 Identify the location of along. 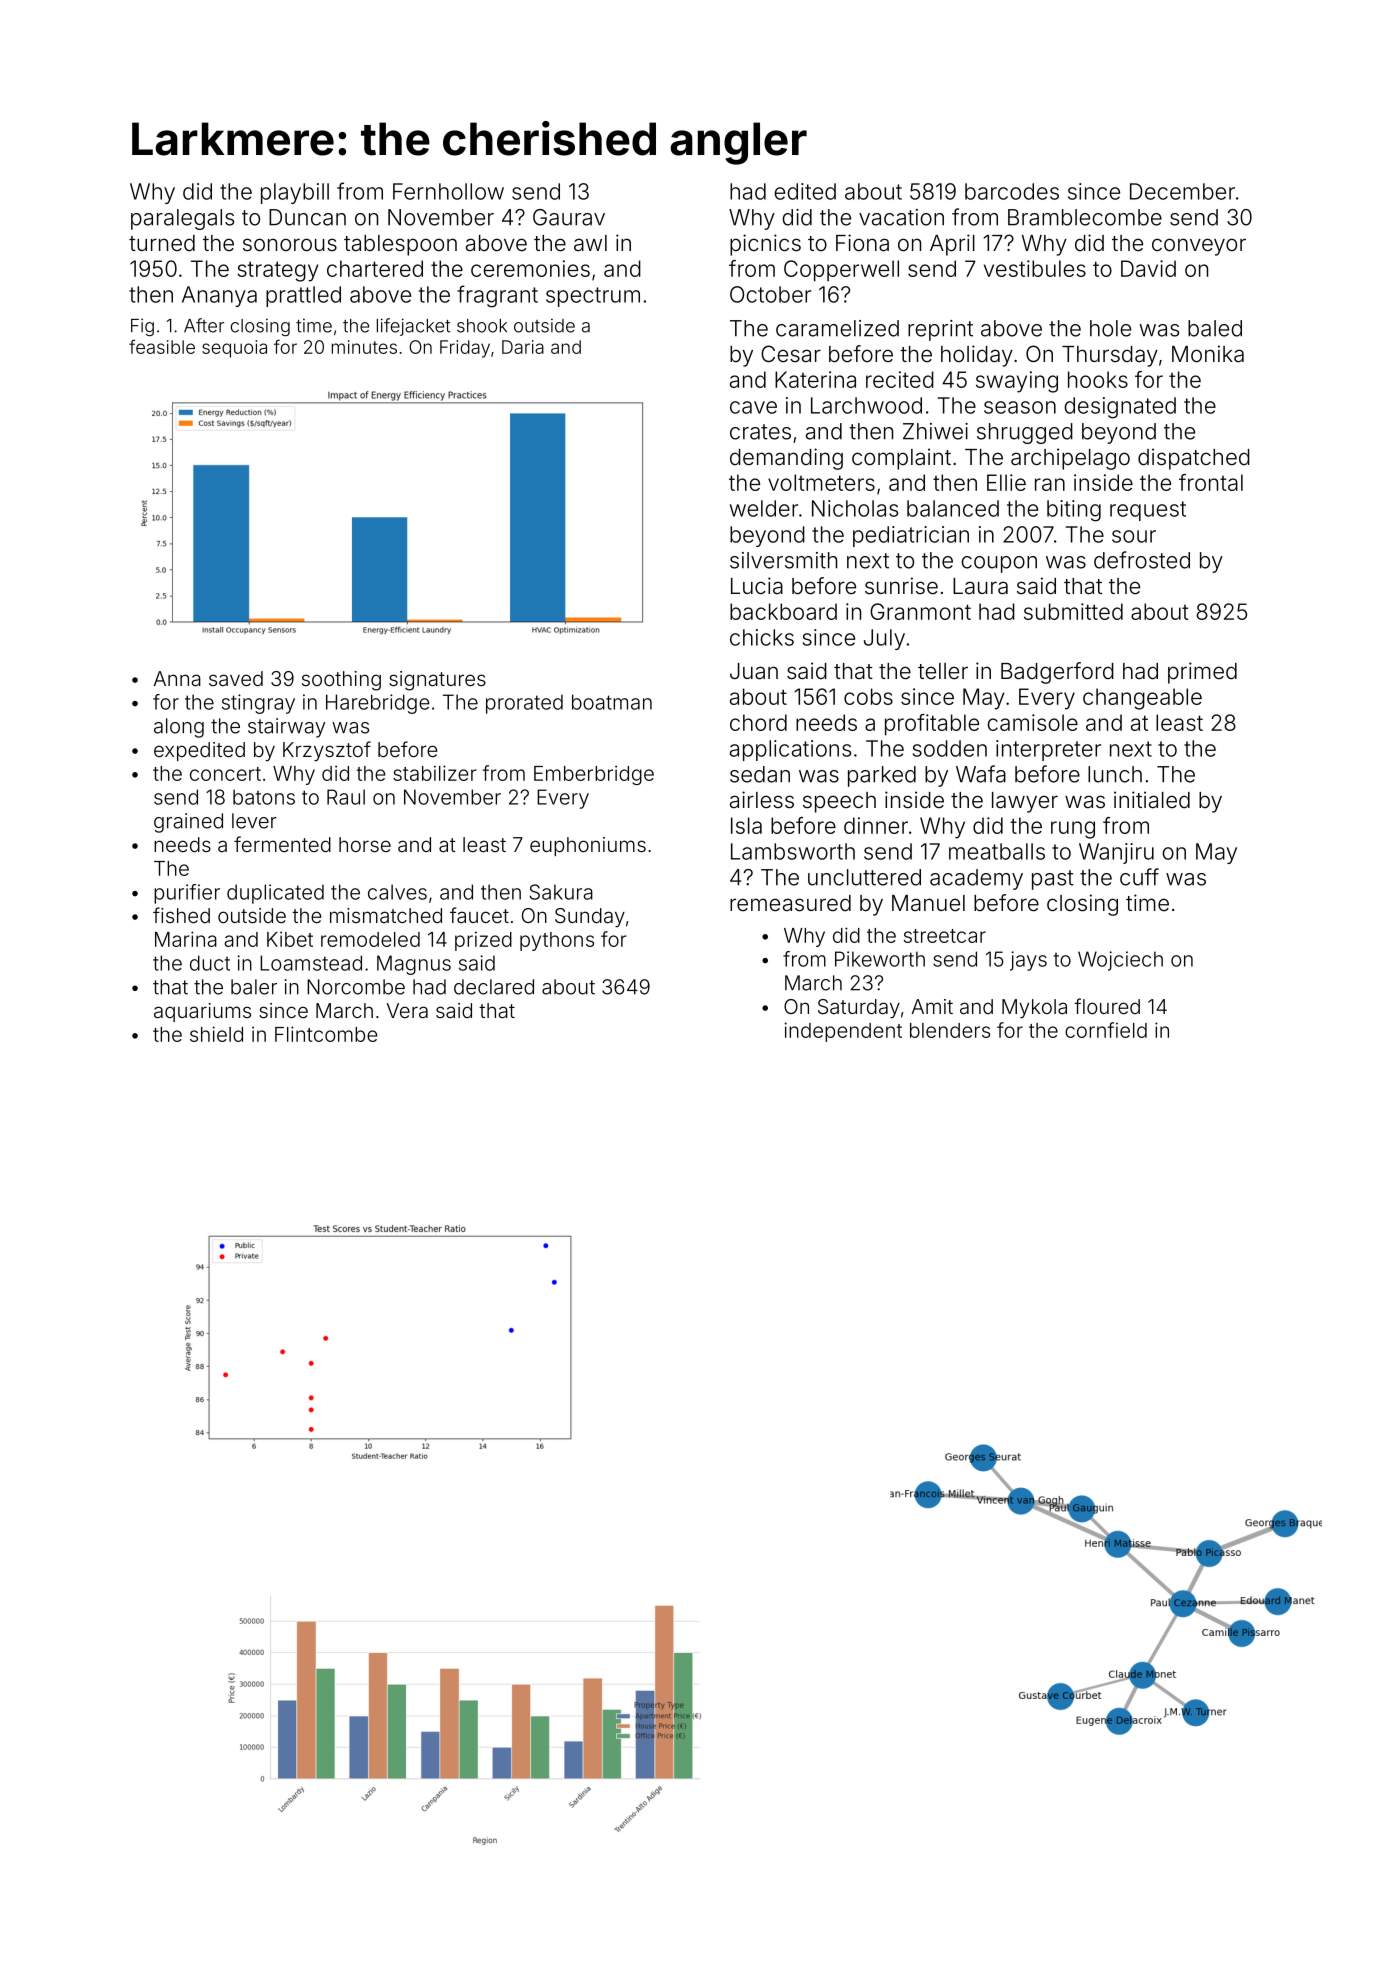
(179, 728).
